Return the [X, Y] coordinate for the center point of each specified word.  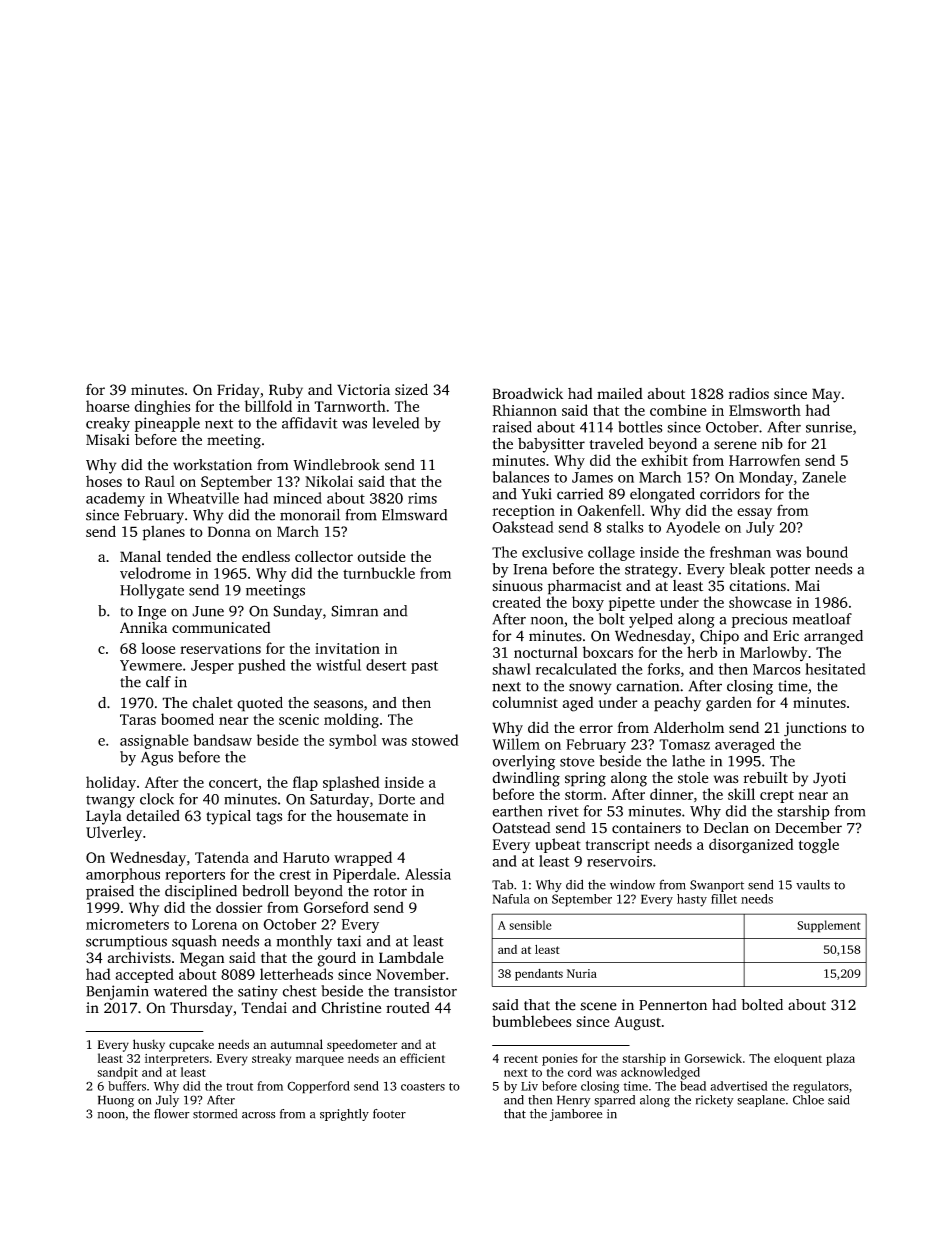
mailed [620, 393]
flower [172, 1114]
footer [389, 1114]
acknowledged [660, 1073]
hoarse [108, 406]
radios [749, 393]
